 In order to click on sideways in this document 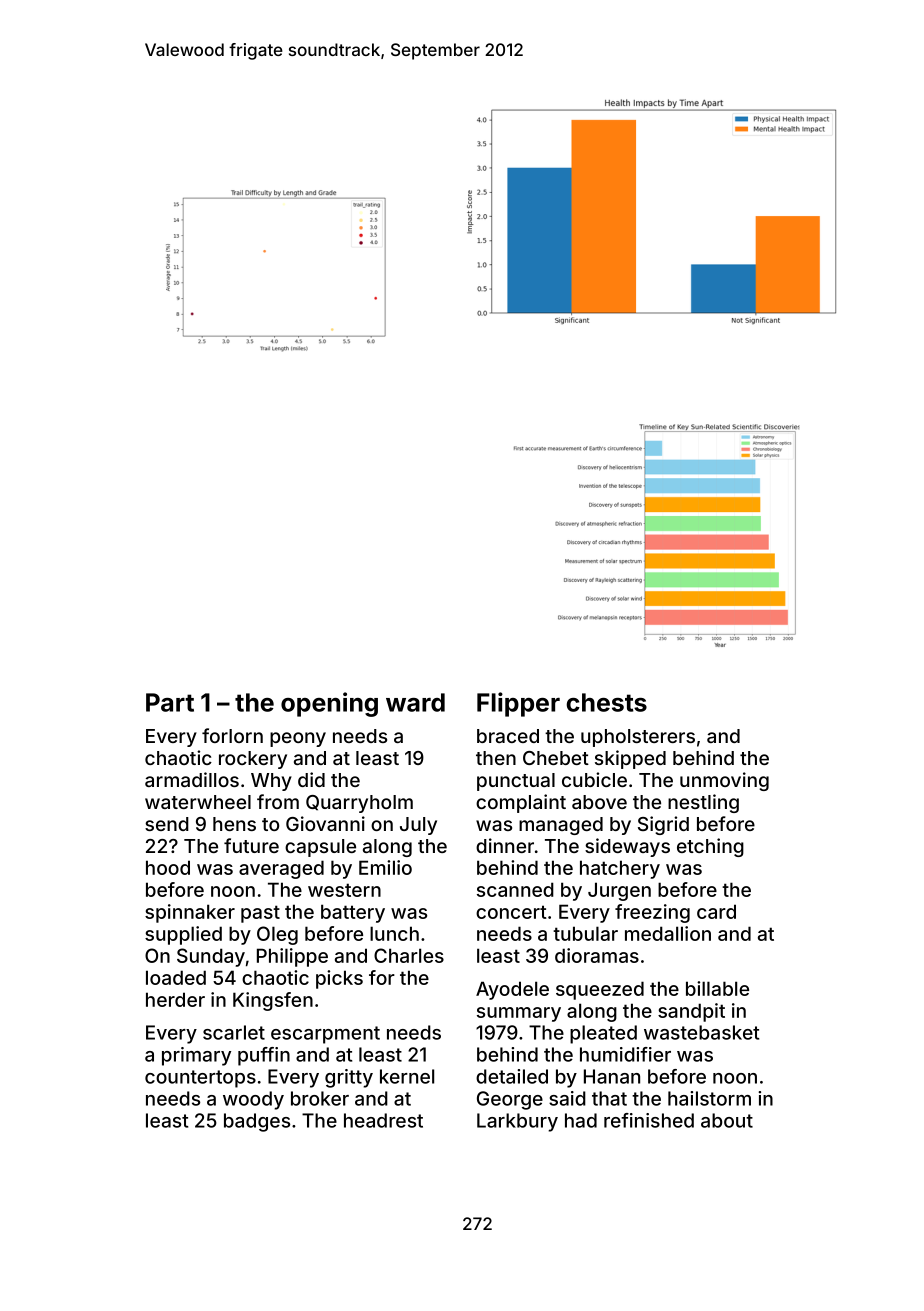, I will do `click(627, 847)`.
